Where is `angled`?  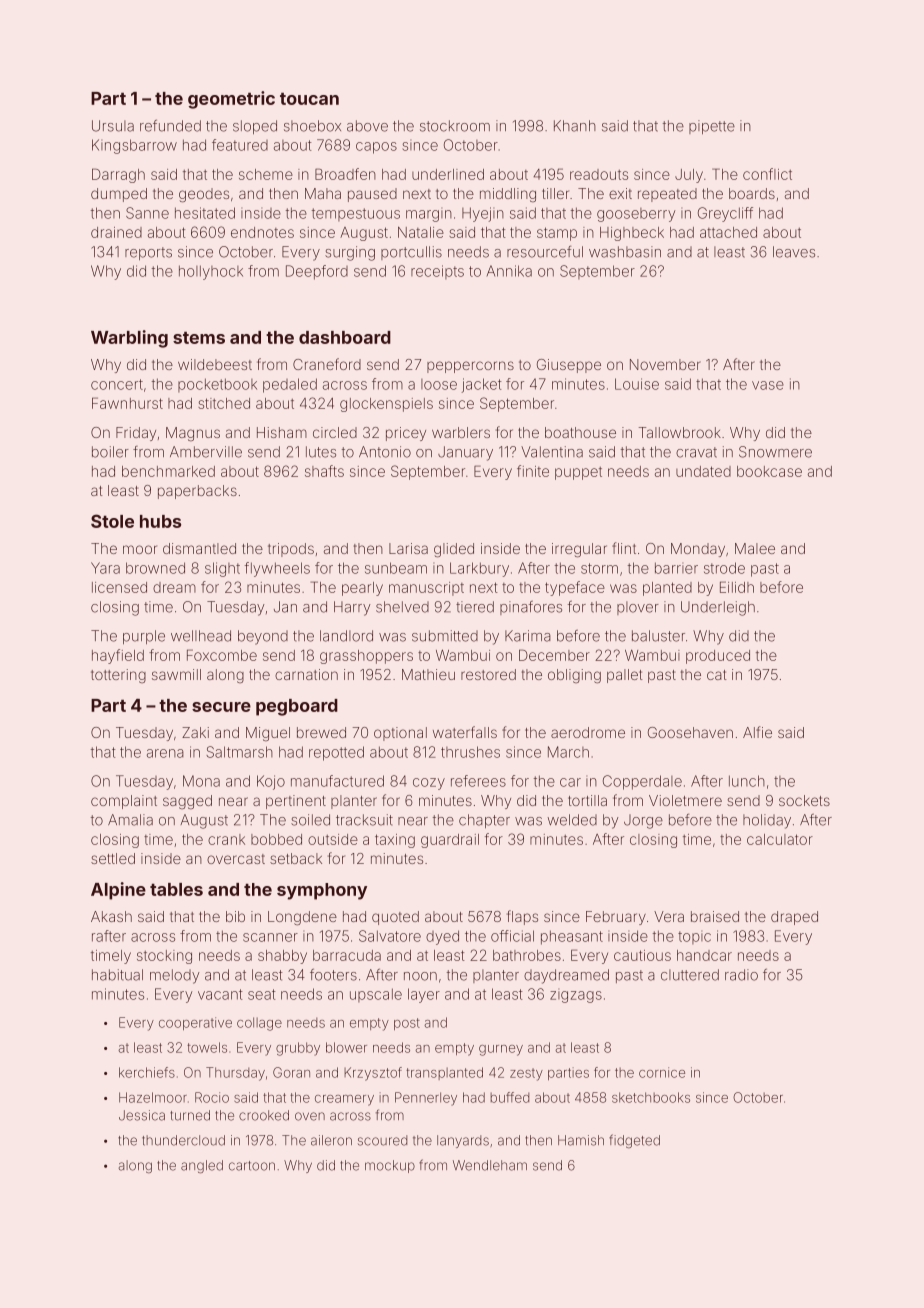 angled is located at coordinates (202, 1167).
